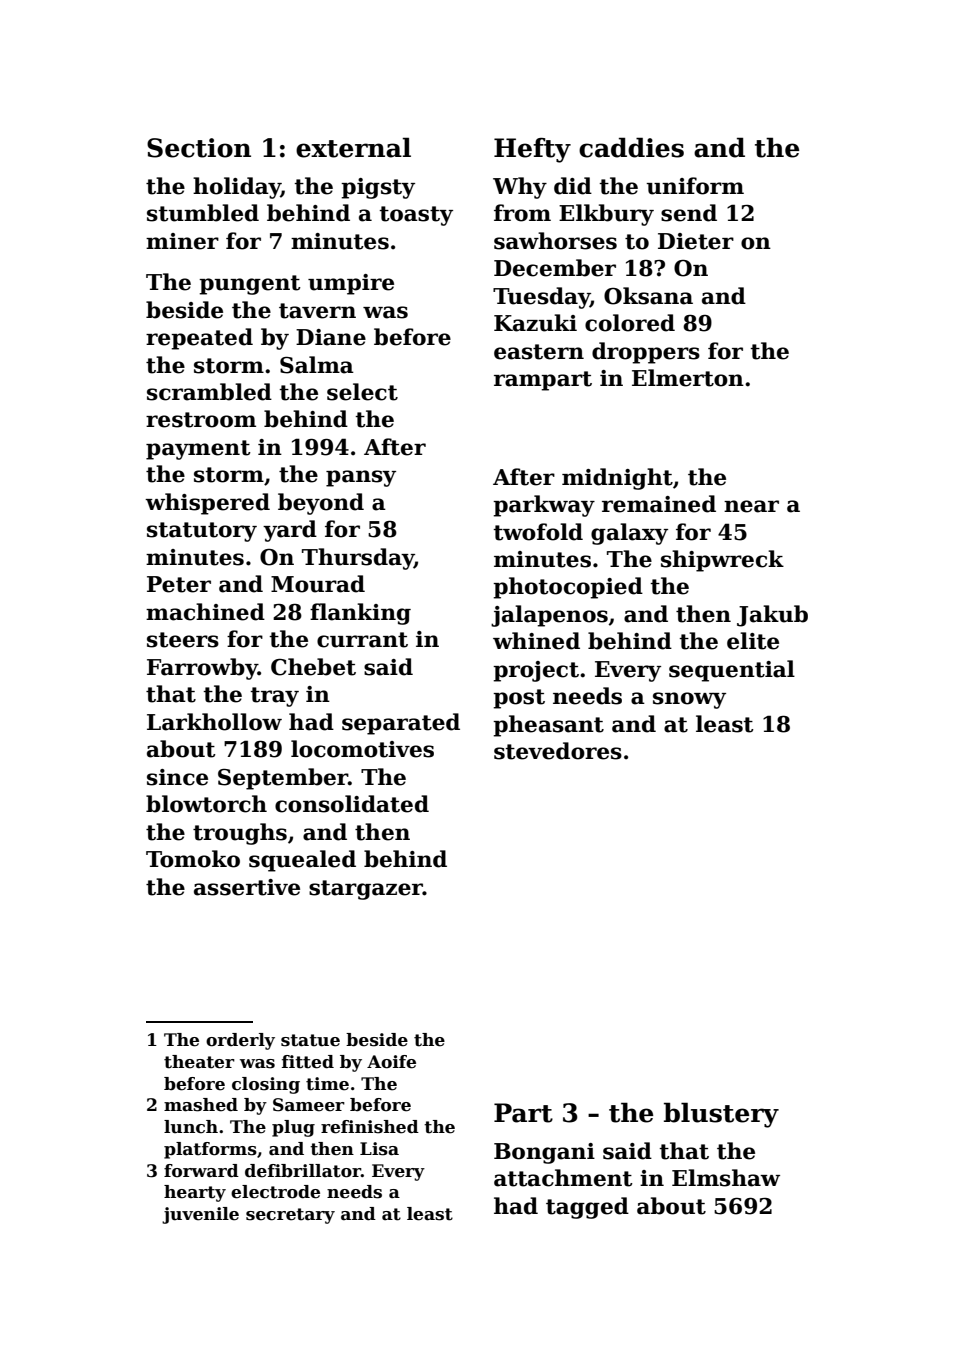 The width and height of the image is (956, 1356). Describe the element at coordinates (199, 1062) in the image. I see `theater` at that location.
